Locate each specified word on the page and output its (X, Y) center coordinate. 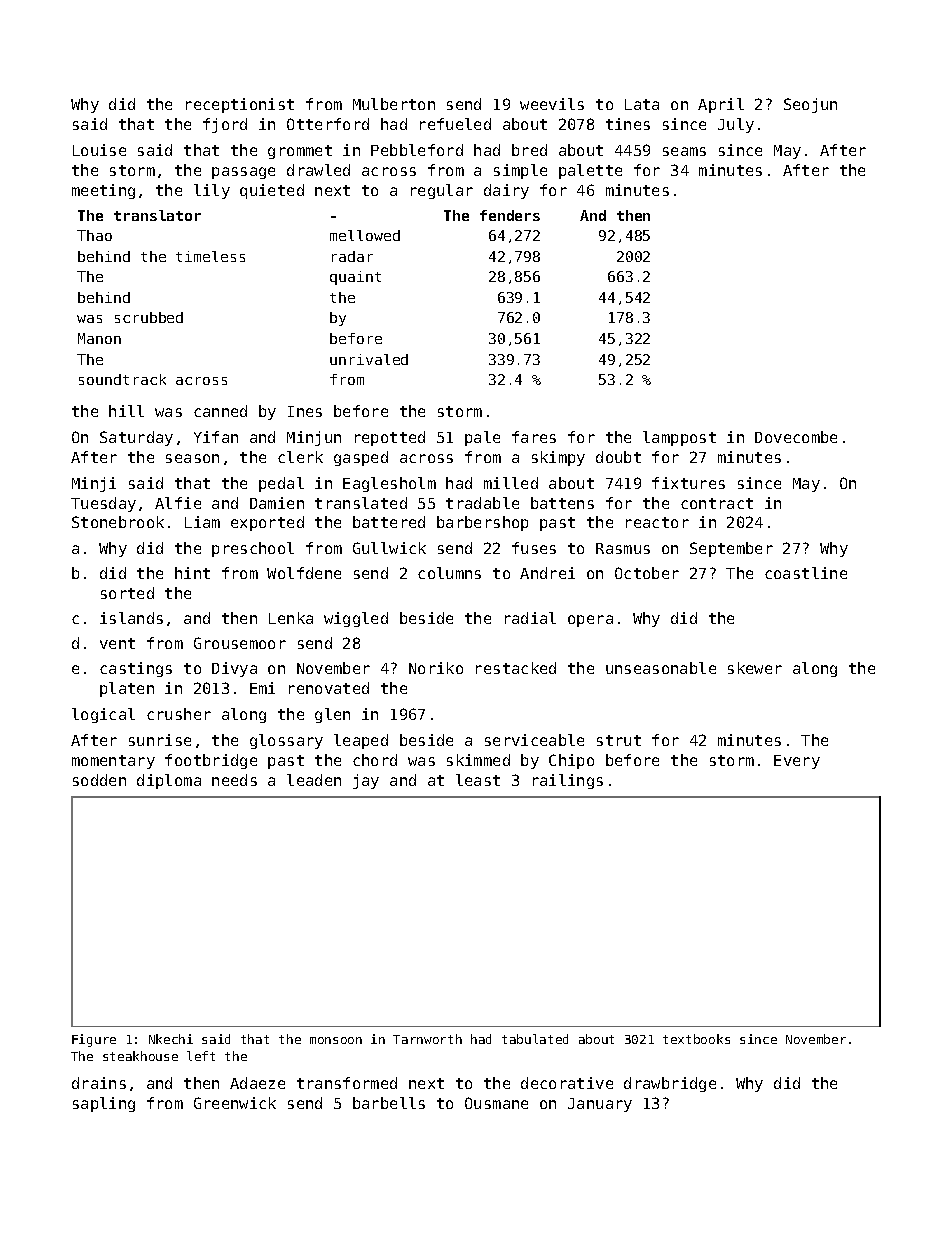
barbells (389, 1103)
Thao (94, 235)
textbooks (696, 1039)
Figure (94, 1040)
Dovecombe (796, 437)
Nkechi (171, 1039)
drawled (318, 170)
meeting (103, 191)
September (731, 549)
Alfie (178, 503)
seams (684, 151)
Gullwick (389, 548)
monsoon (336, 1040)
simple (520, 171)
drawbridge (670, 1084)
